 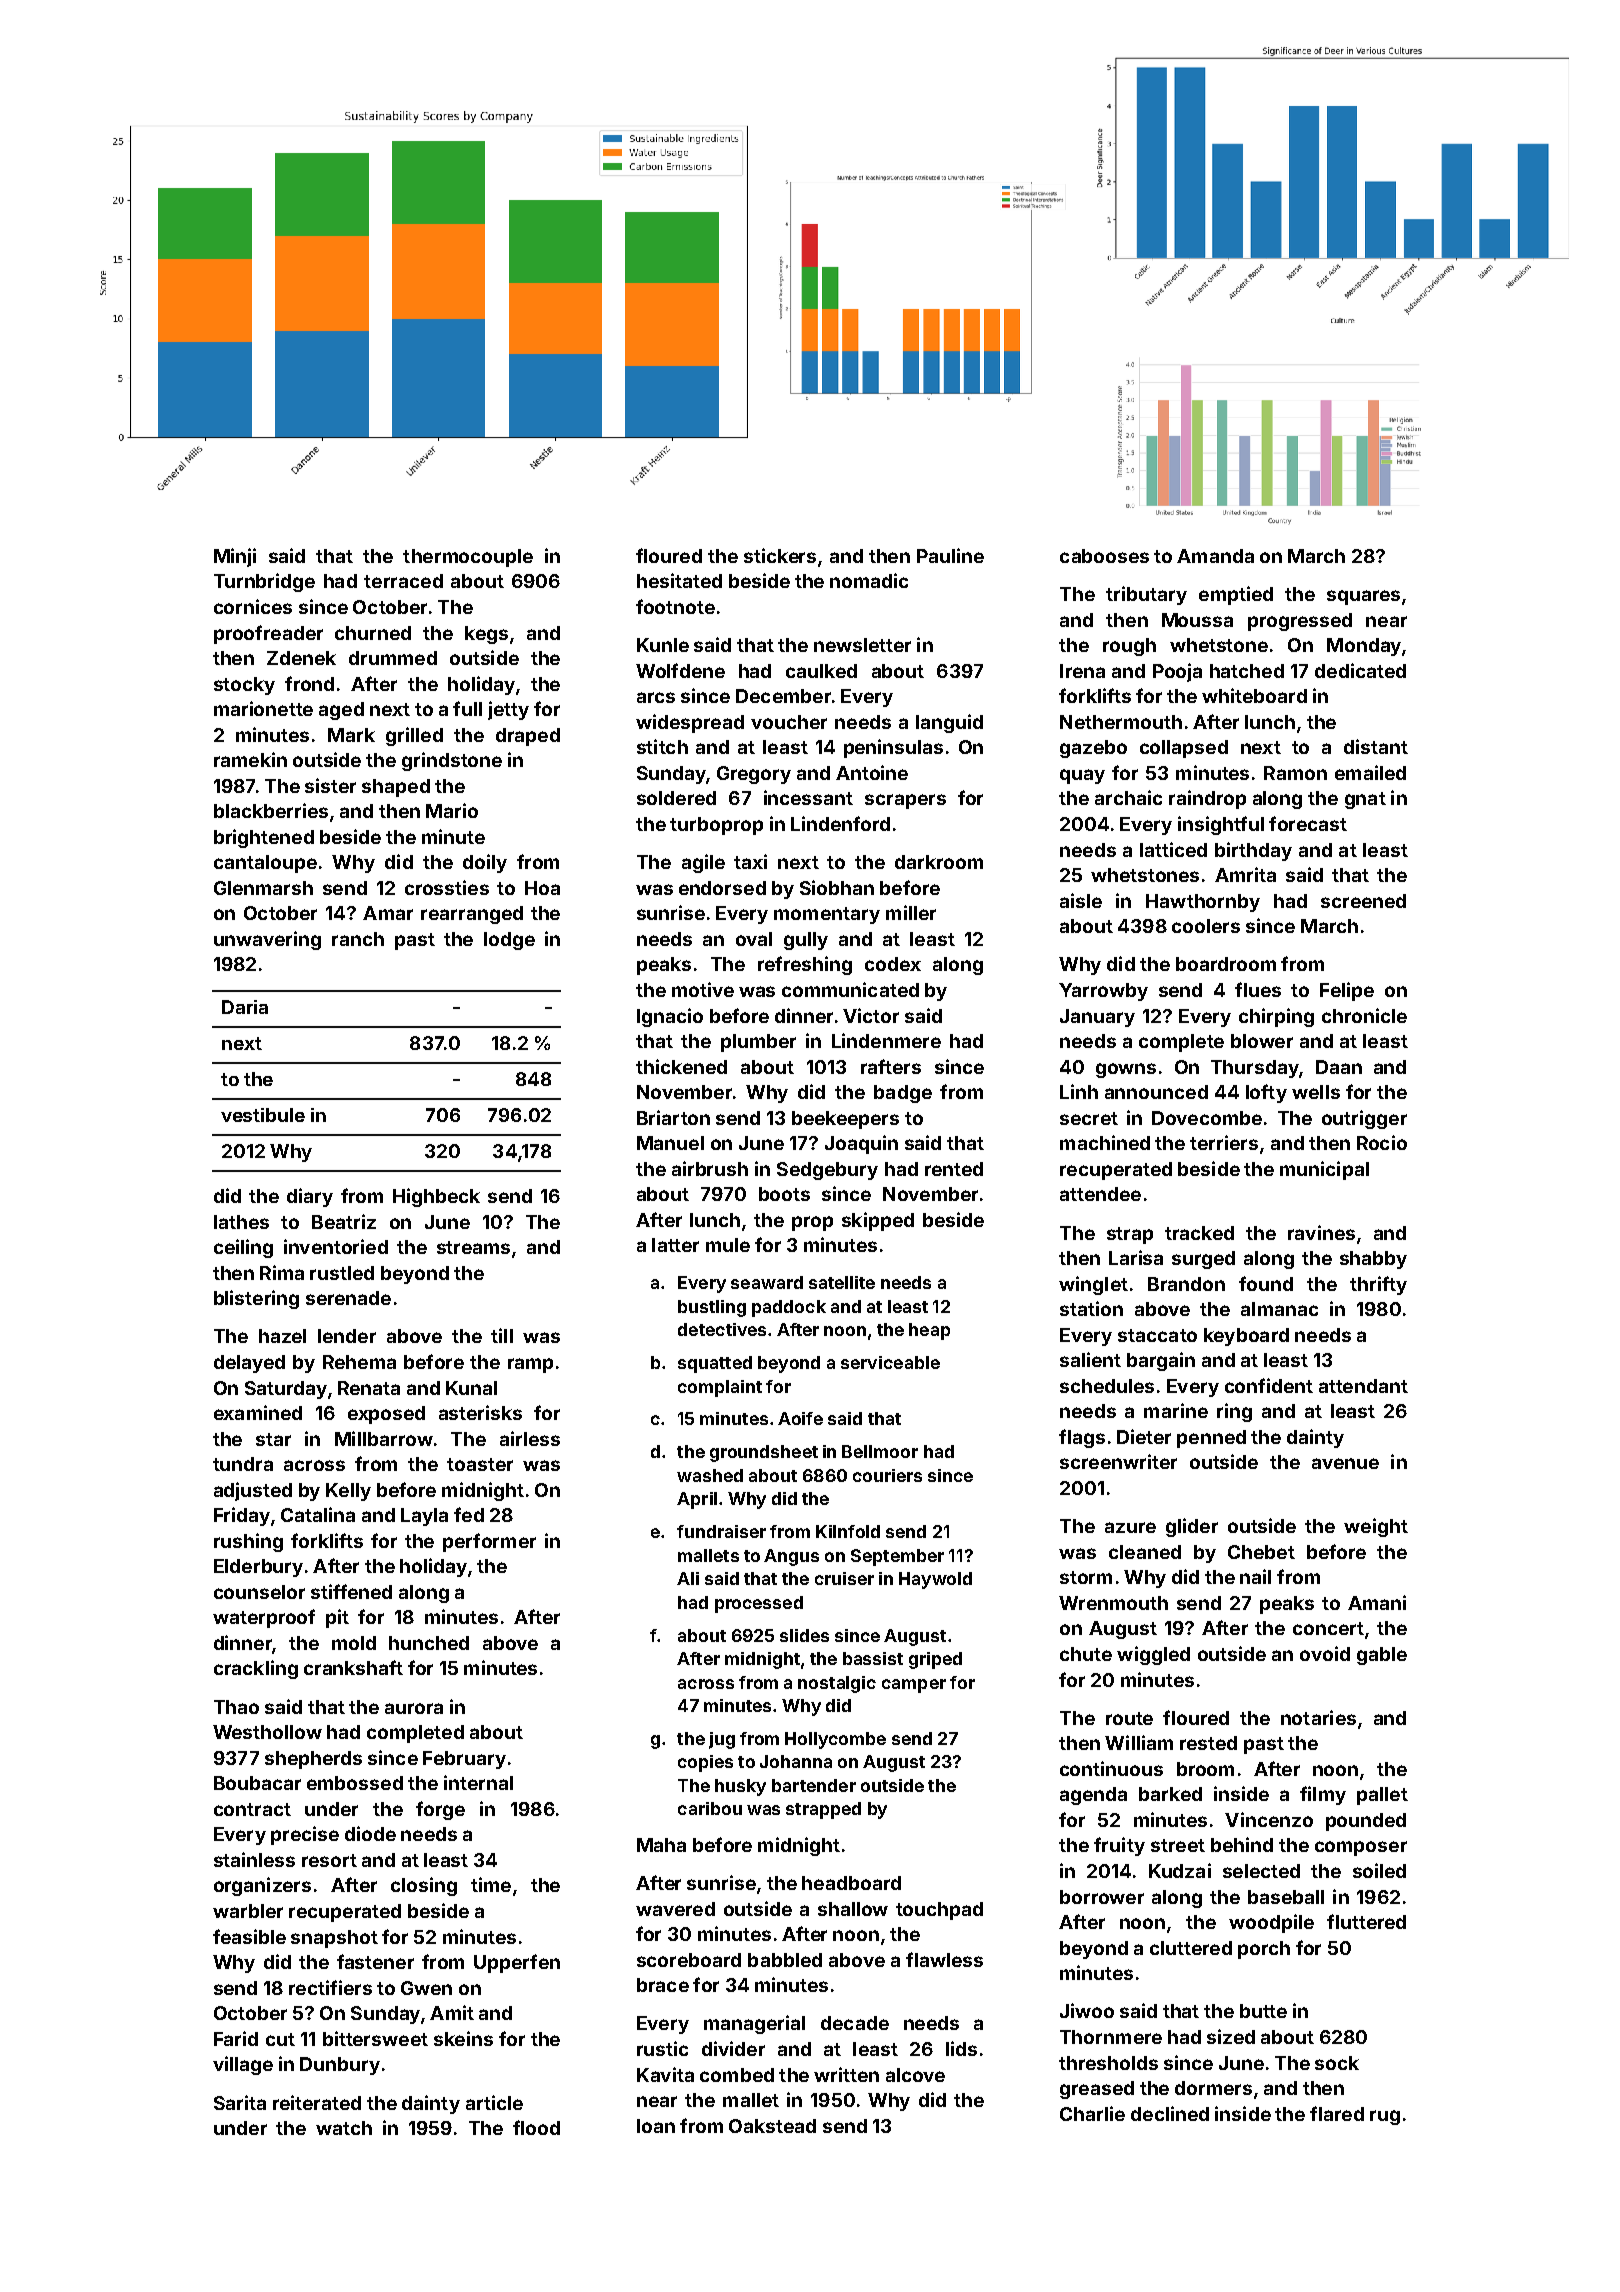 I want to click on staccato, so click(x=1157, y=1335).
